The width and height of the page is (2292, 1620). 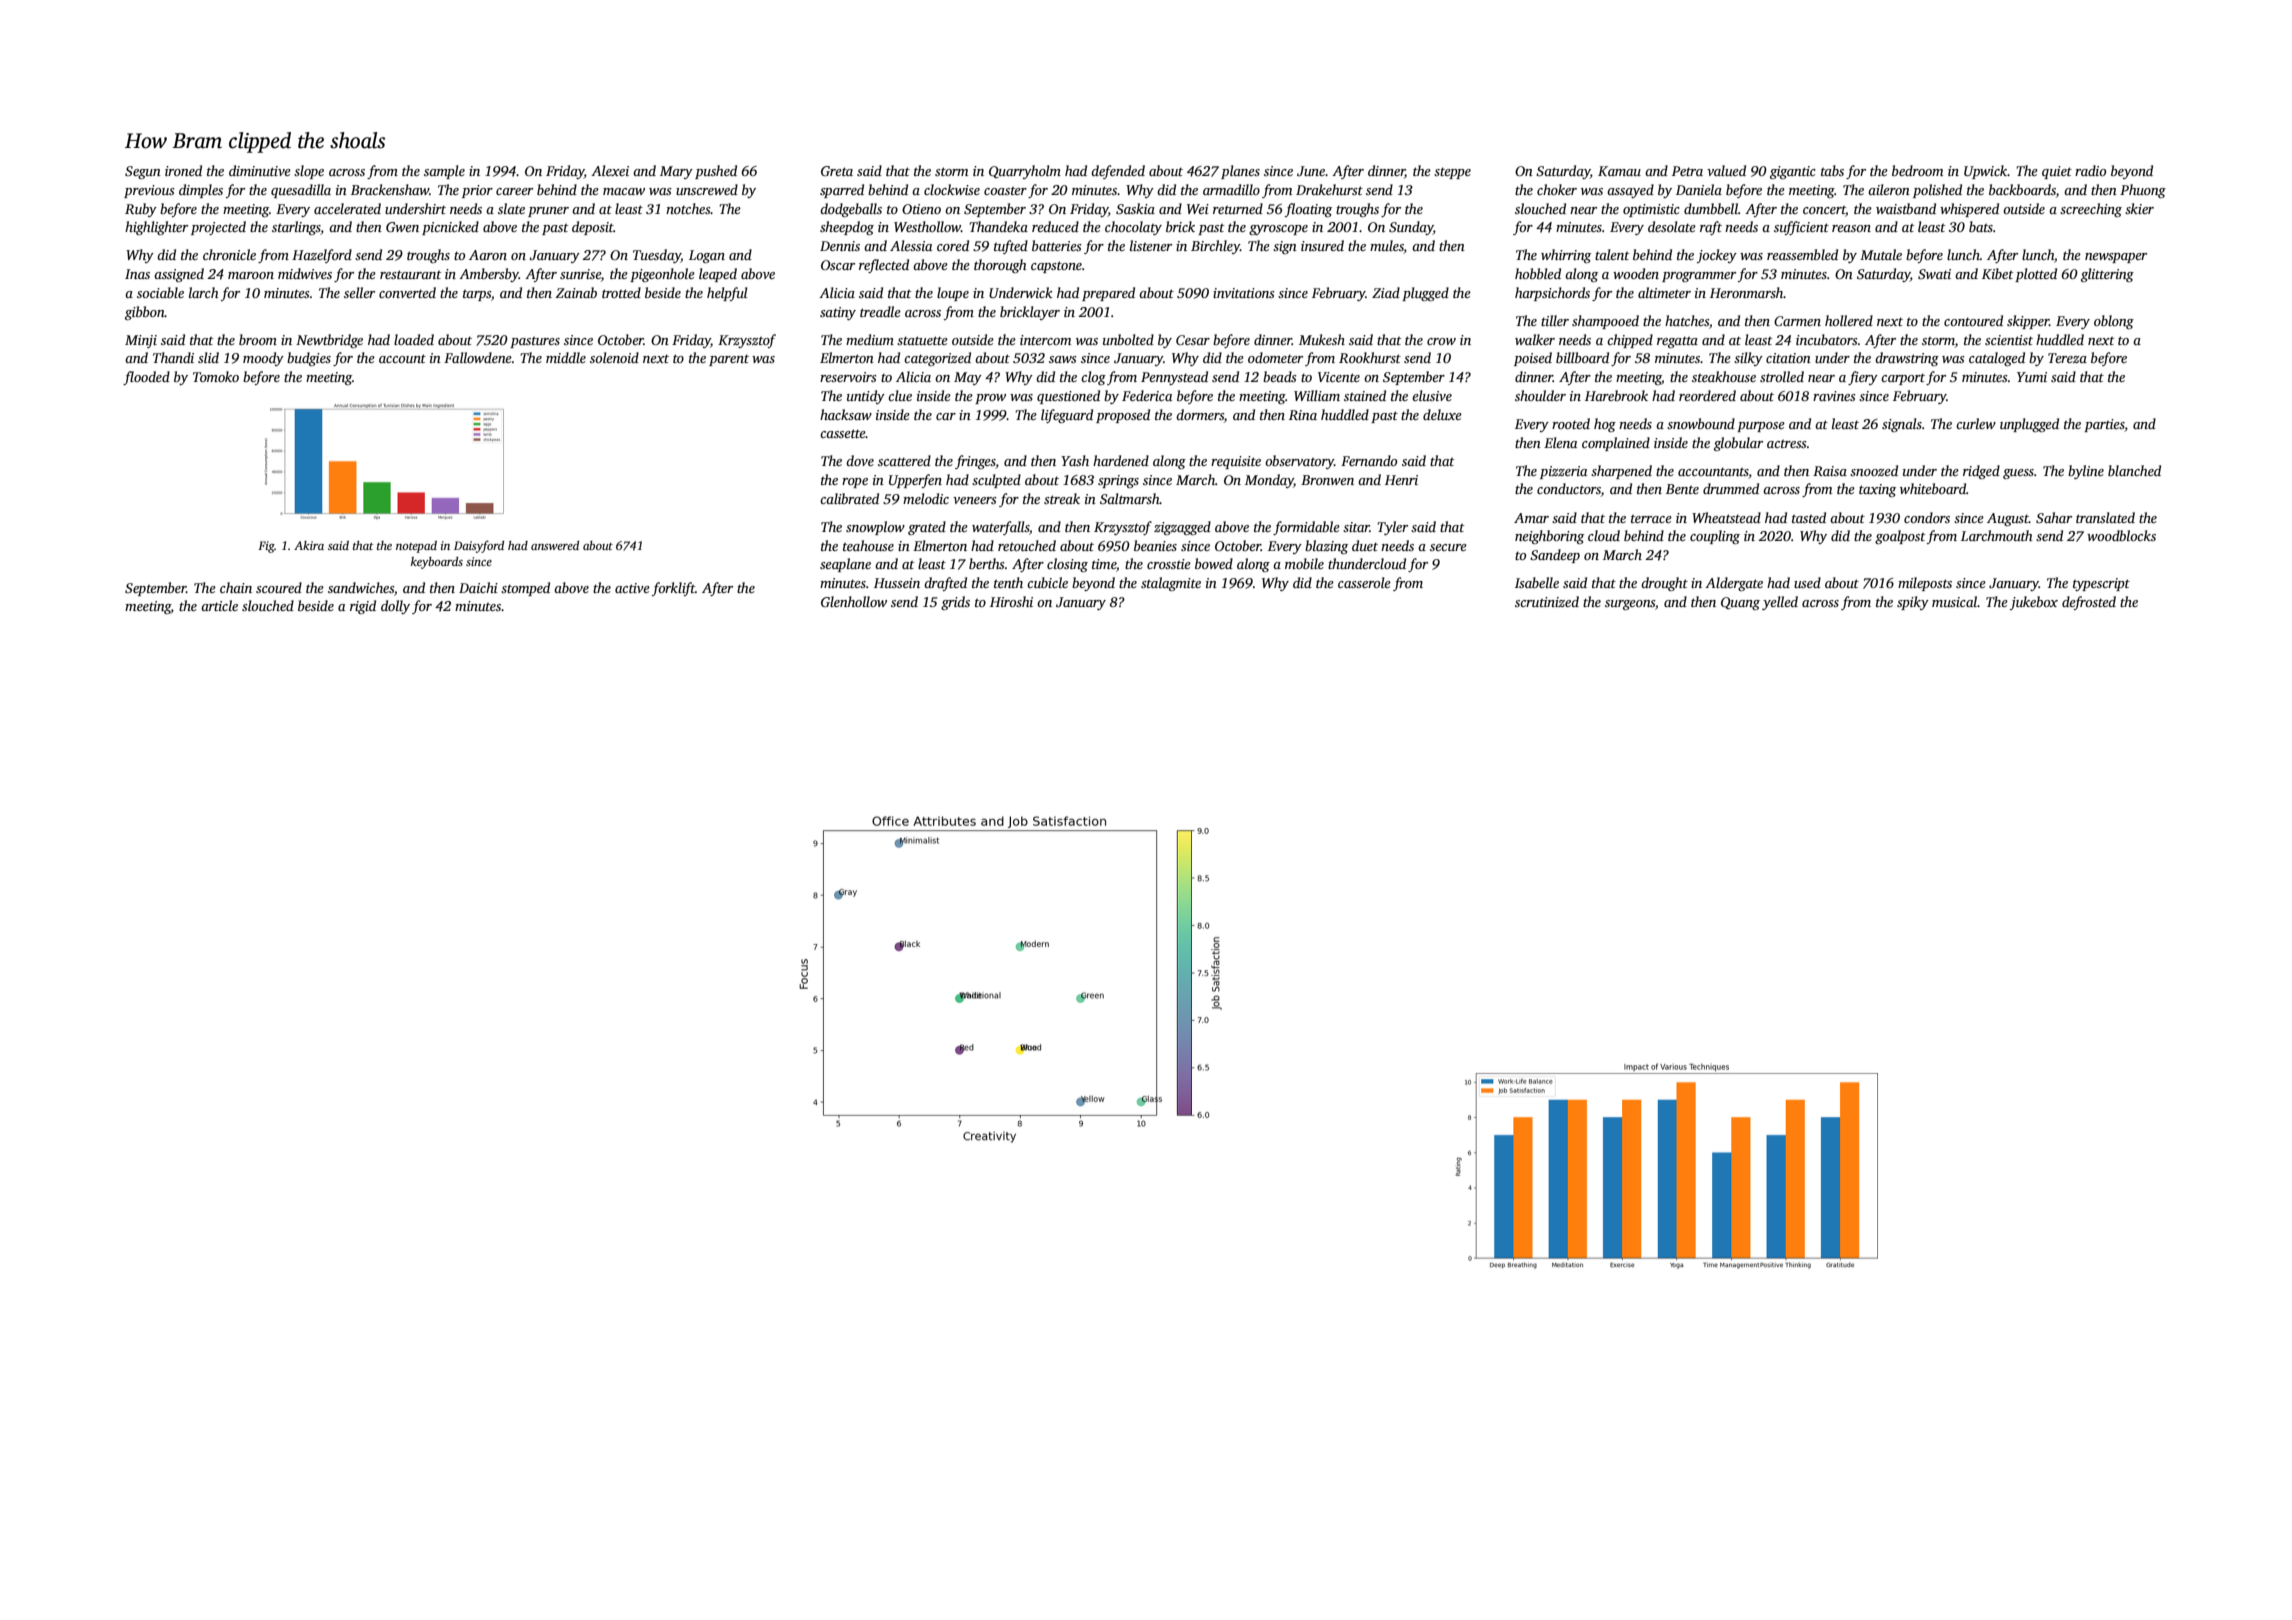 What do you see at coordinates (1278, 230) in the page?
I see `gyroscope` at bounding box center [1278, 230].
